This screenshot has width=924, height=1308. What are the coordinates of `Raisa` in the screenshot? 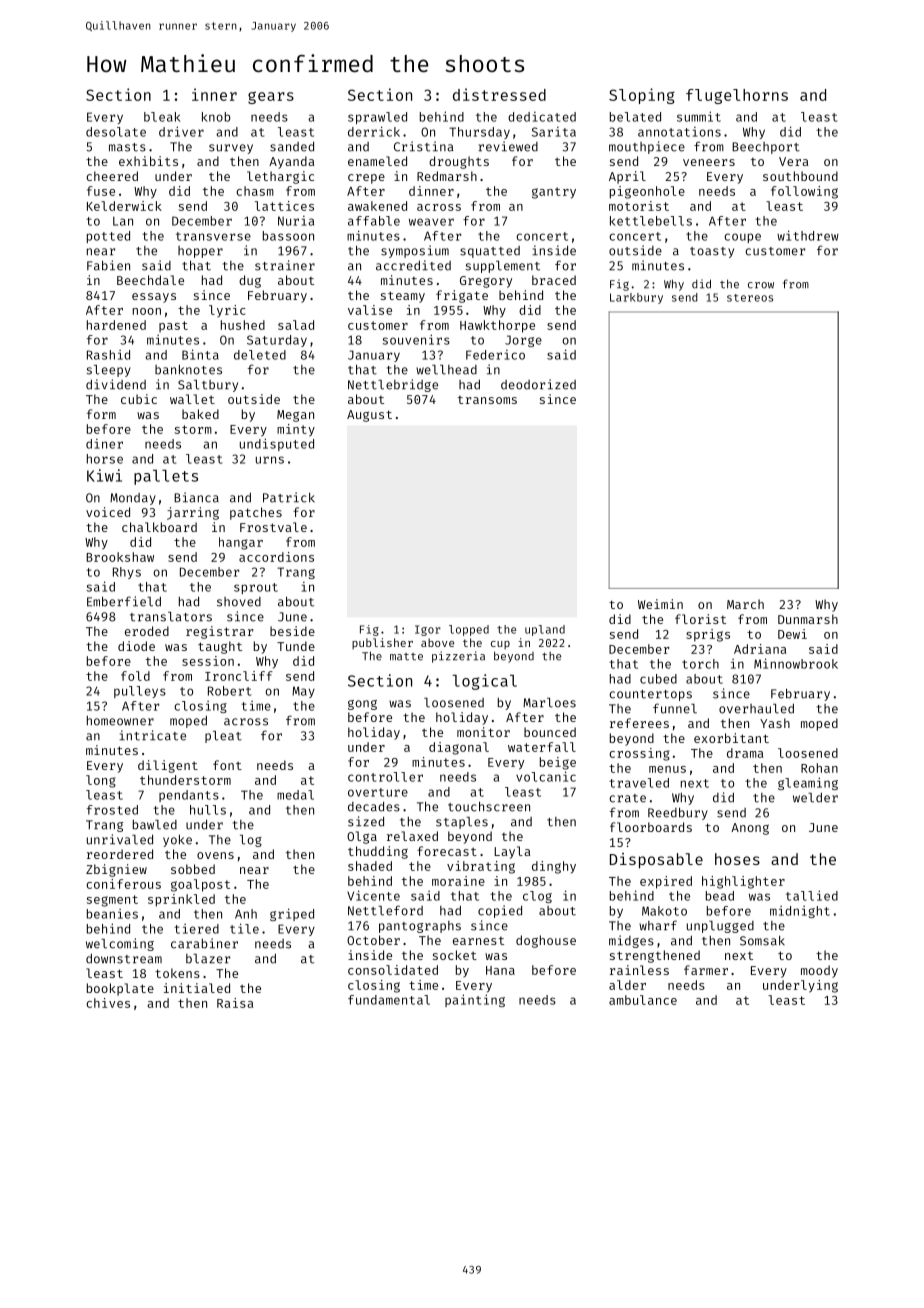 It's located at (235, 1003).
